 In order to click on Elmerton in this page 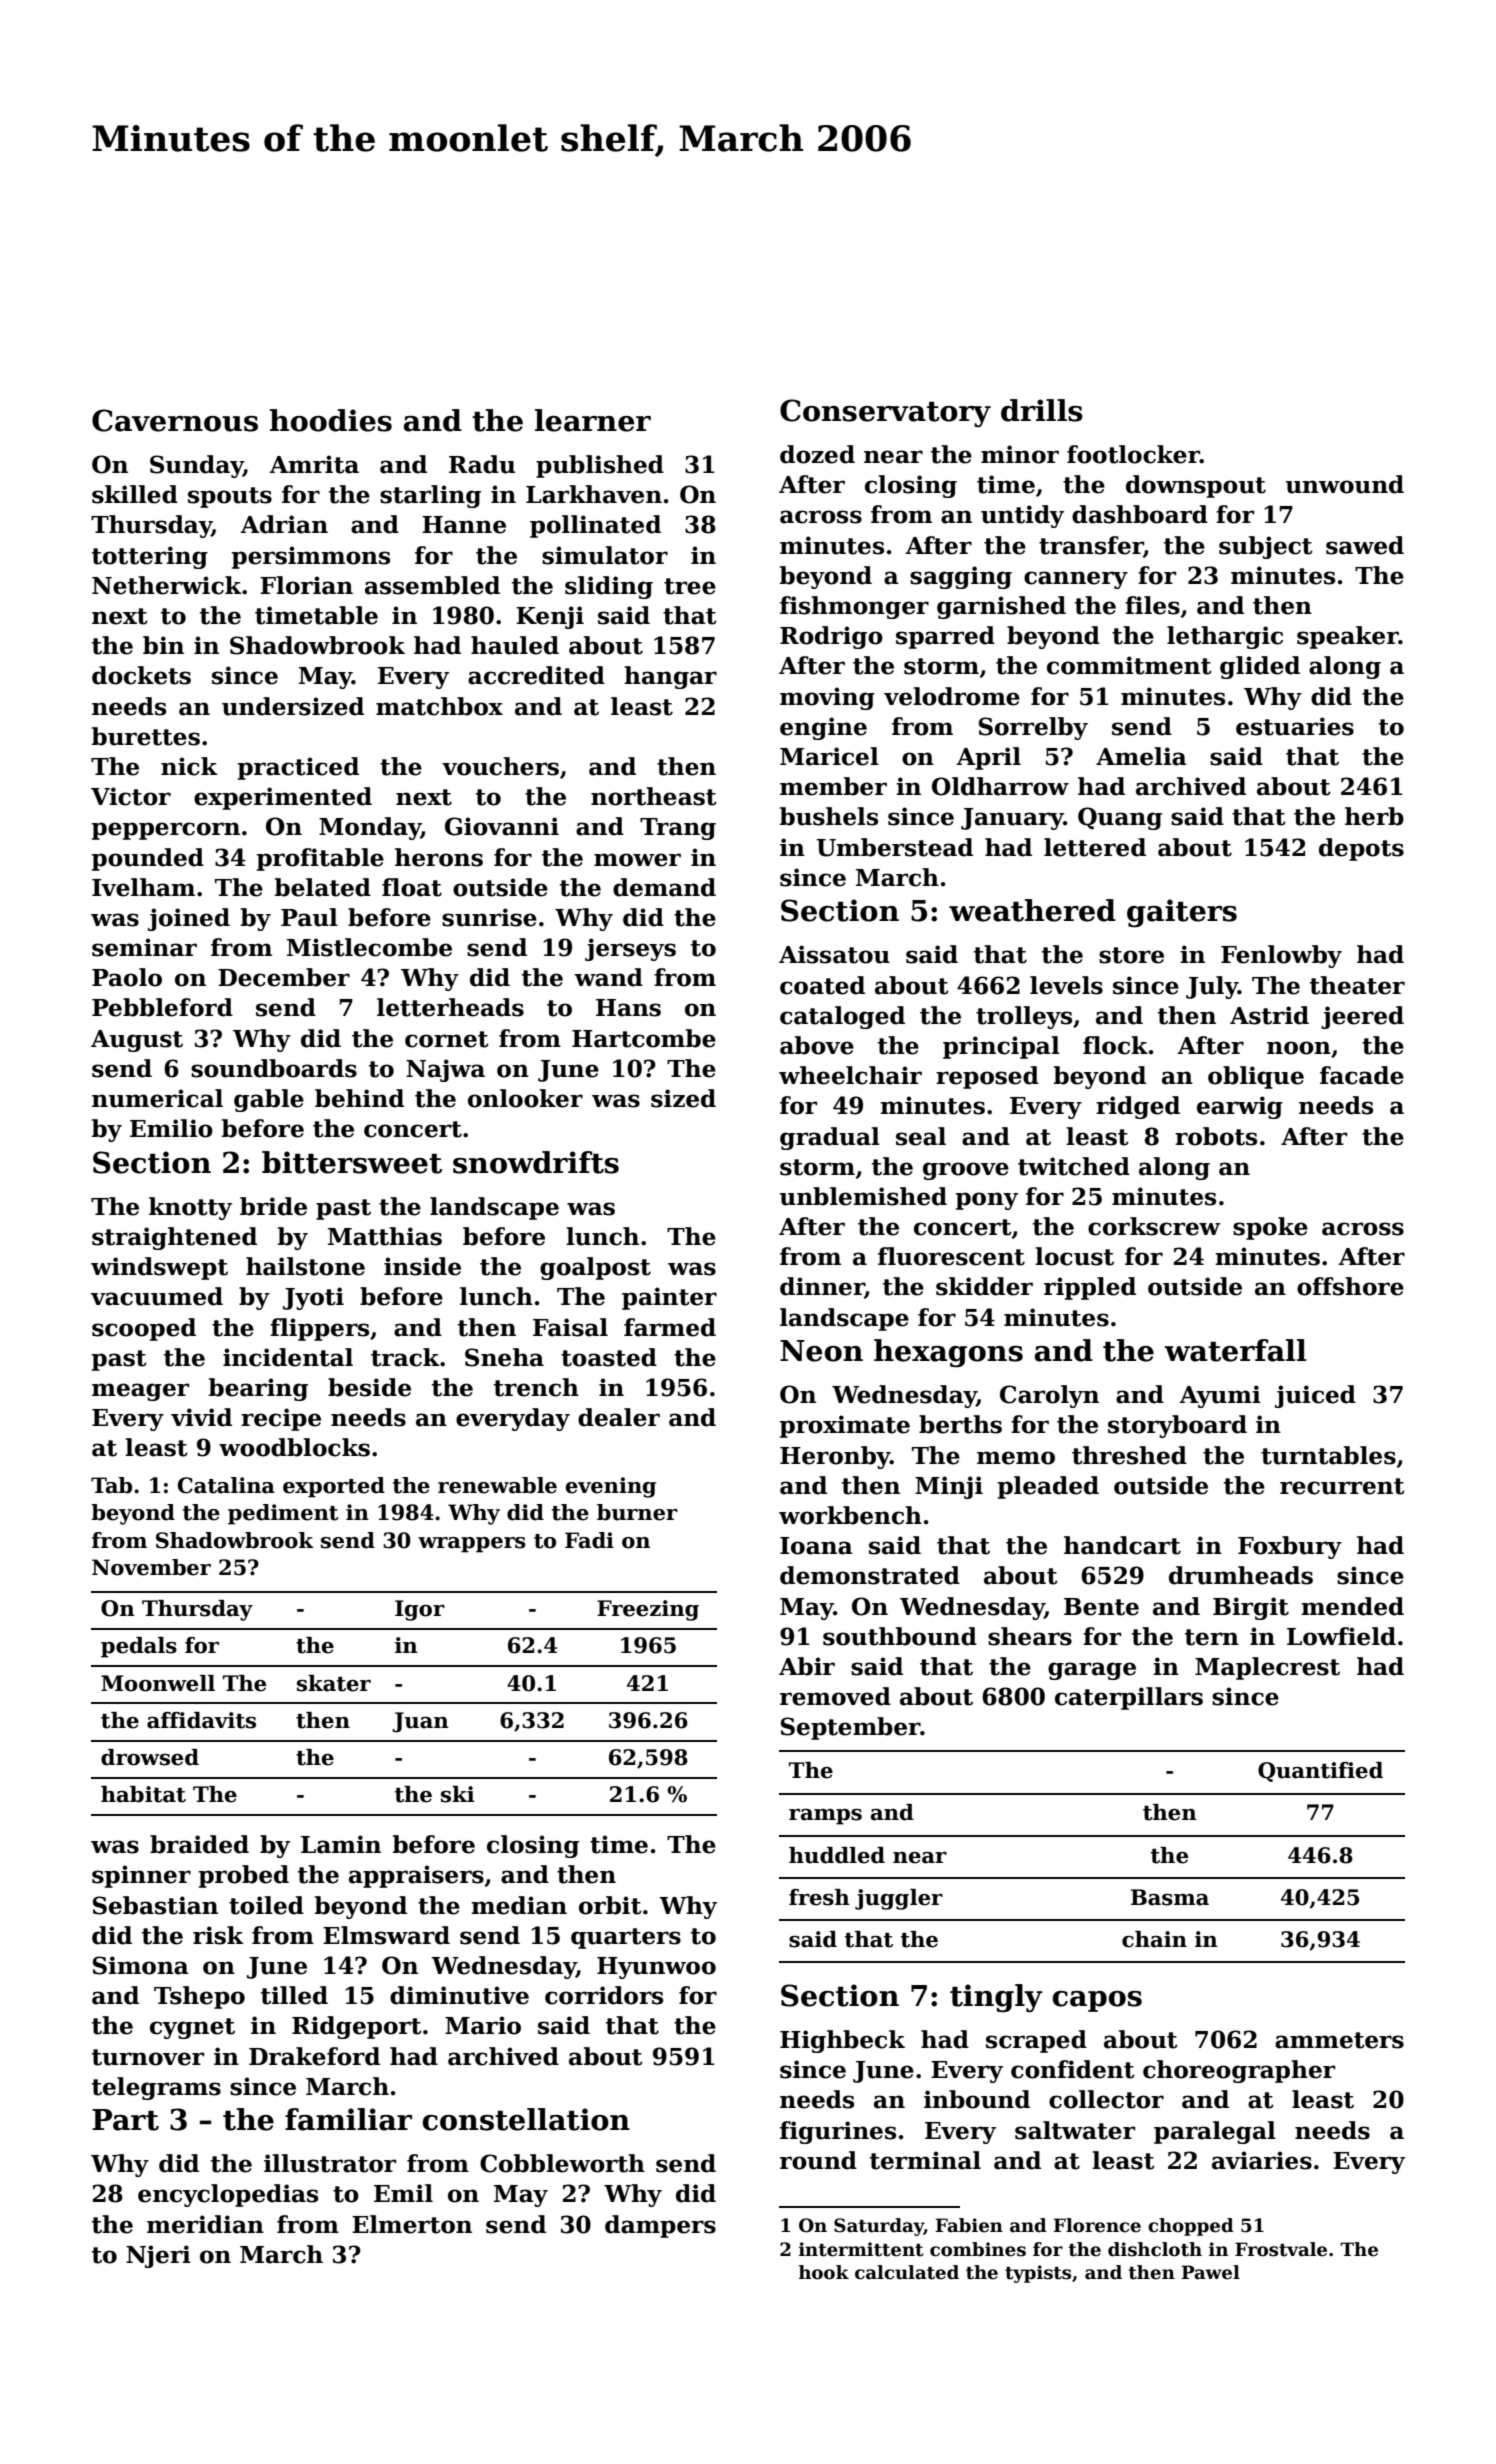, I will do `click(412, 2224)`.
